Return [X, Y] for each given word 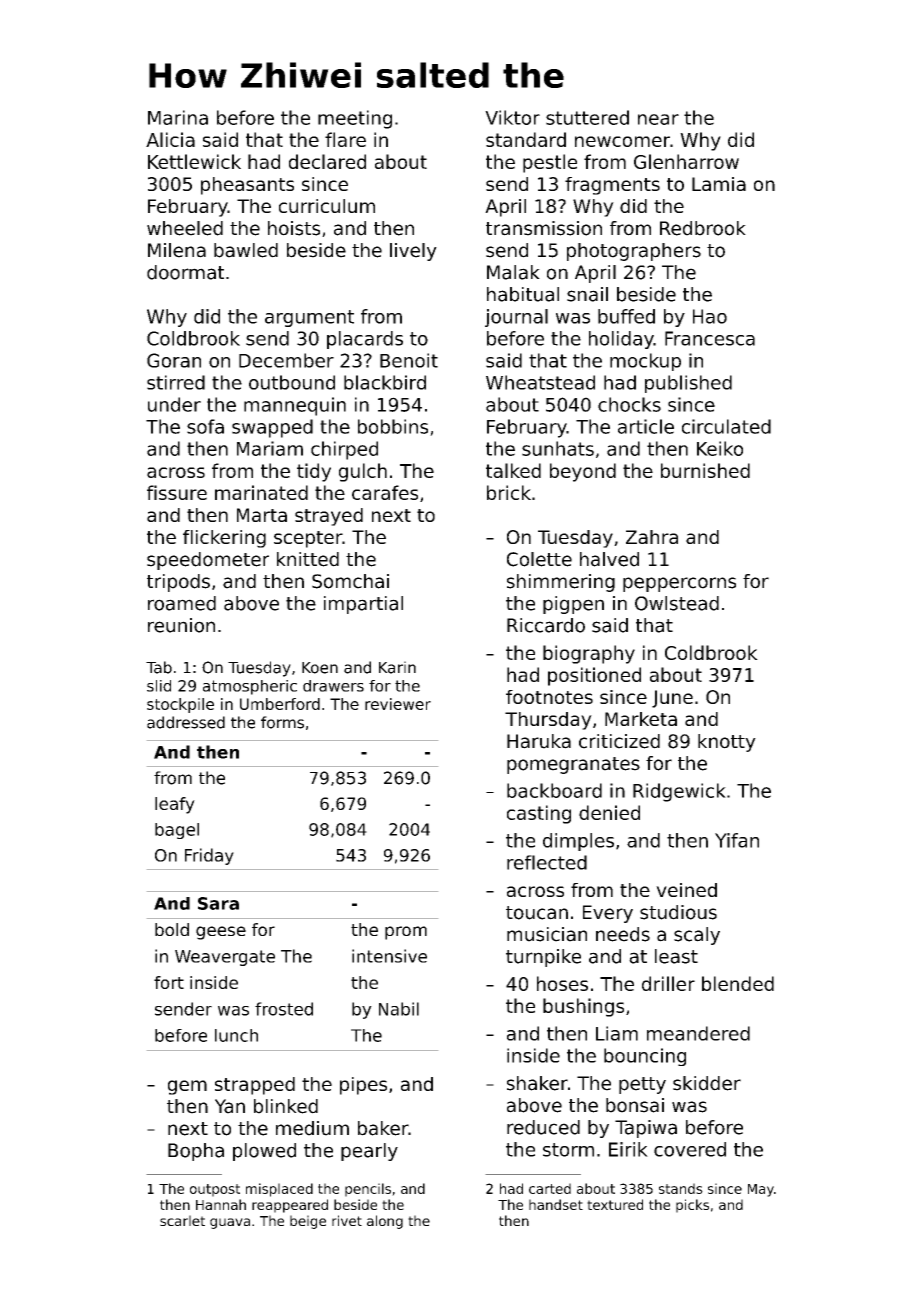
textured [615, 1204]
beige [308, 1222]
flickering [224, 539]
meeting [355, 119]
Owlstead [677, 603]
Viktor [512, 117]
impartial [363, 605]
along [385, 1222]
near [658, 119]
